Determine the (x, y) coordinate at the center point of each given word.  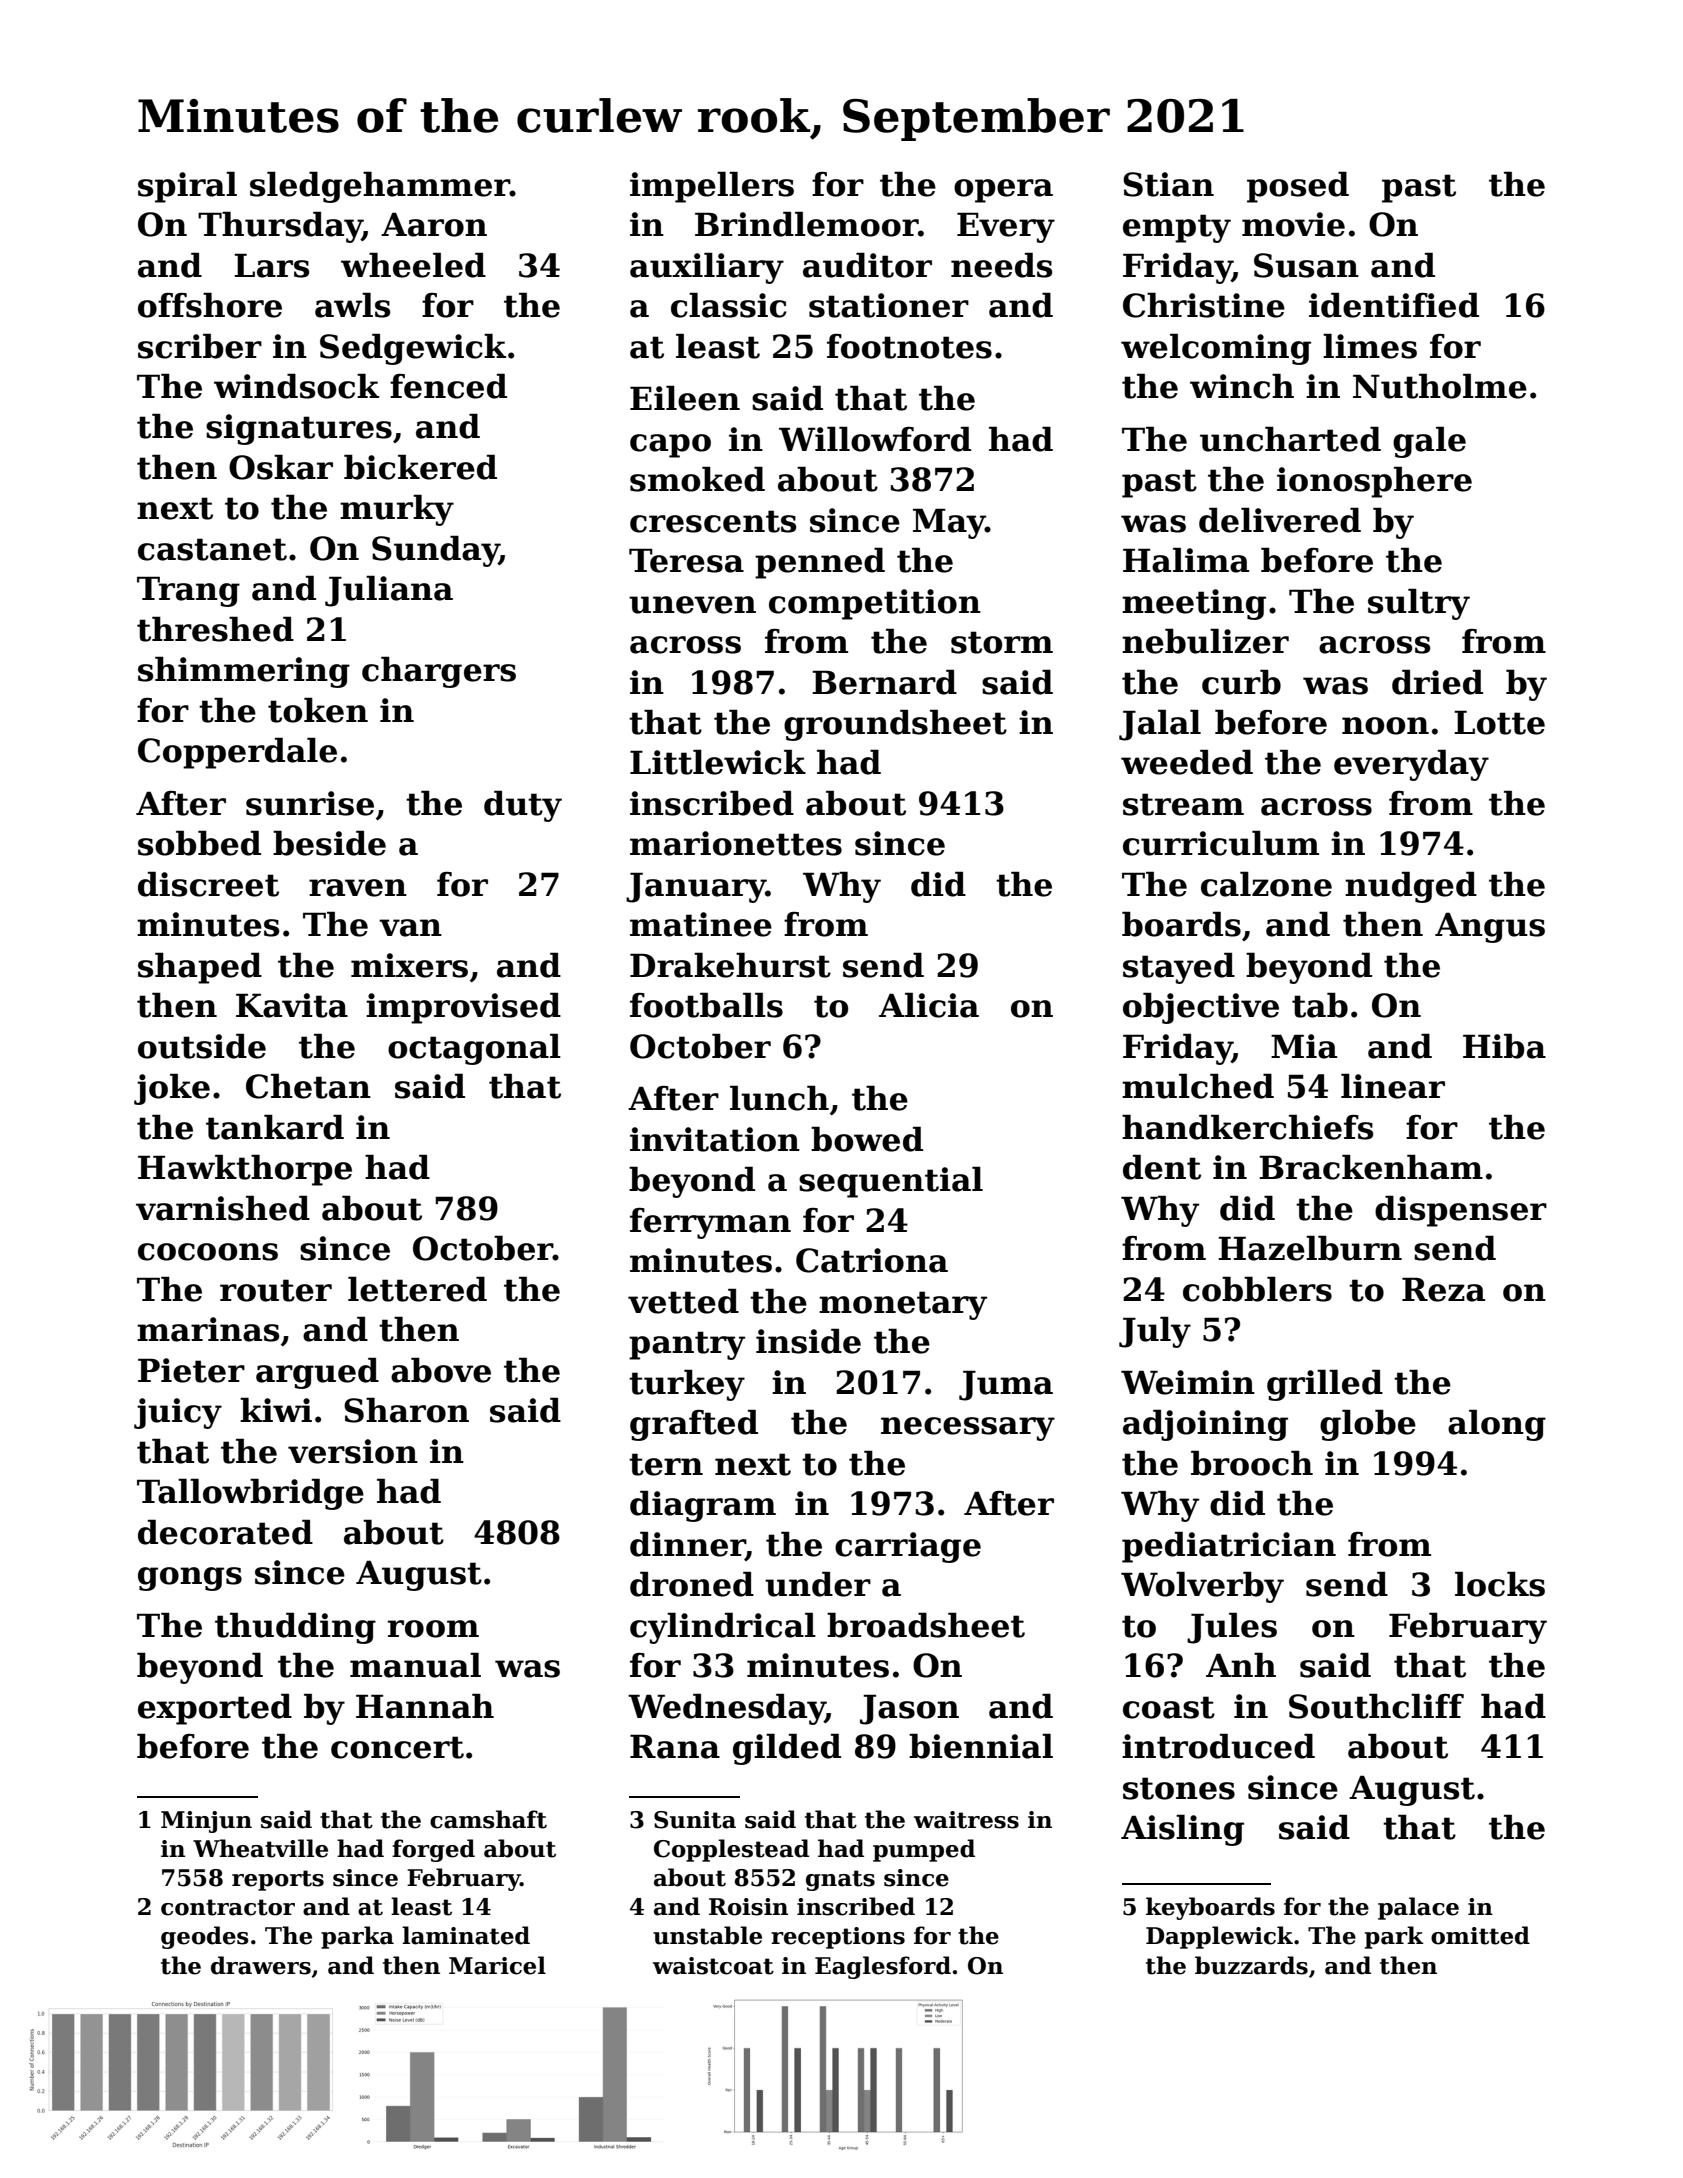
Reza (1443, 1289)
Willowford (875, 439)
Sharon (406, 1410)
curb (1241, 682)
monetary (903, 1305)
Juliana (389, 591)
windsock (296, 386)
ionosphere (1374, 482)
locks (1500, 1584)
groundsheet (895, 725)
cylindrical (723, 1628)
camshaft (488, 1819)
